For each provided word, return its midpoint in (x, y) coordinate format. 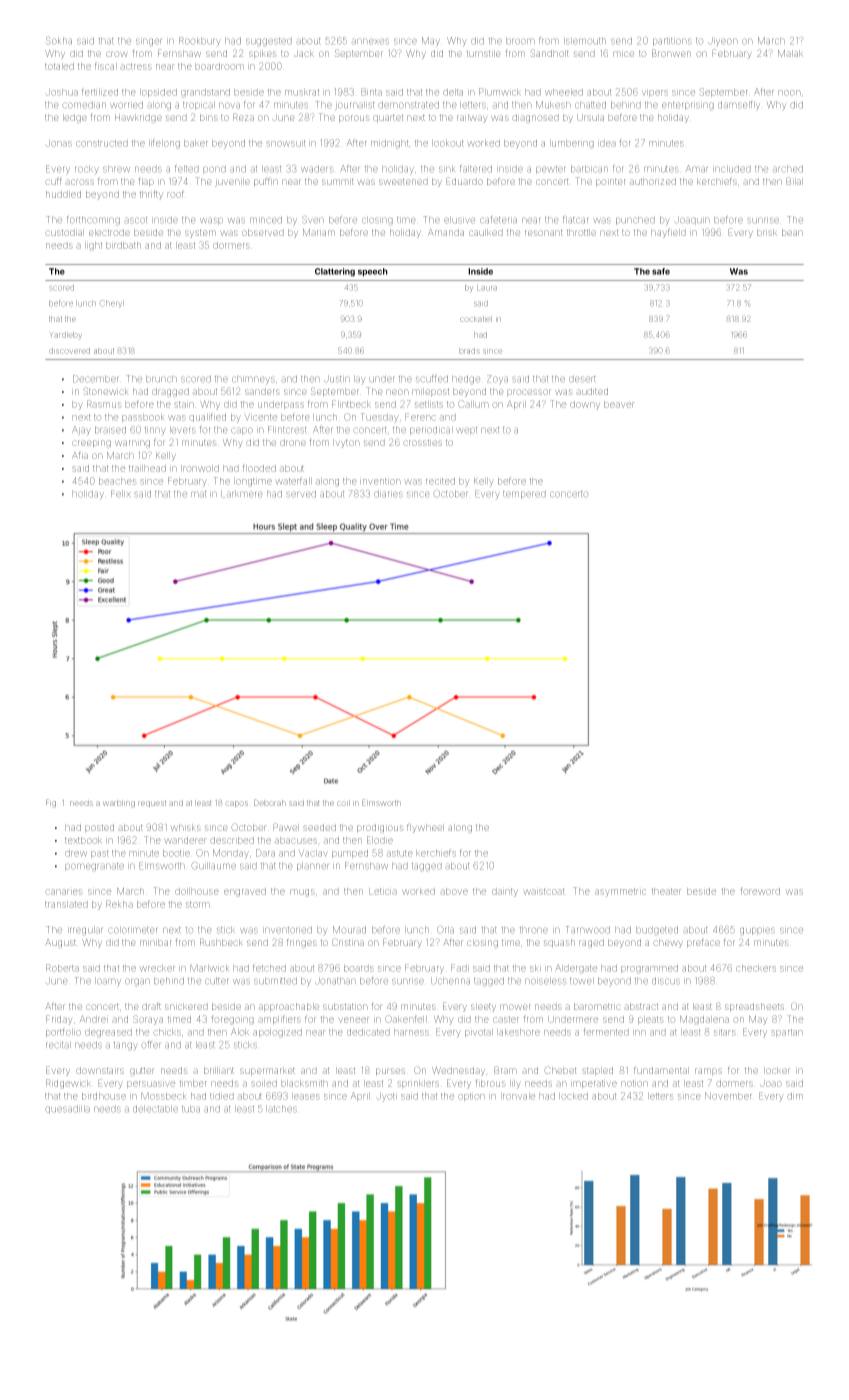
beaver (619, 404)
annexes (370, 41)
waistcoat (544, 891)
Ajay (81, 430)
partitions (672, 42)
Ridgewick (68, 1084)
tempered (524, 494)
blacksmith (304, 1083)
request (152, 804)
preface (703, 943)
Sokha (59, 41)
